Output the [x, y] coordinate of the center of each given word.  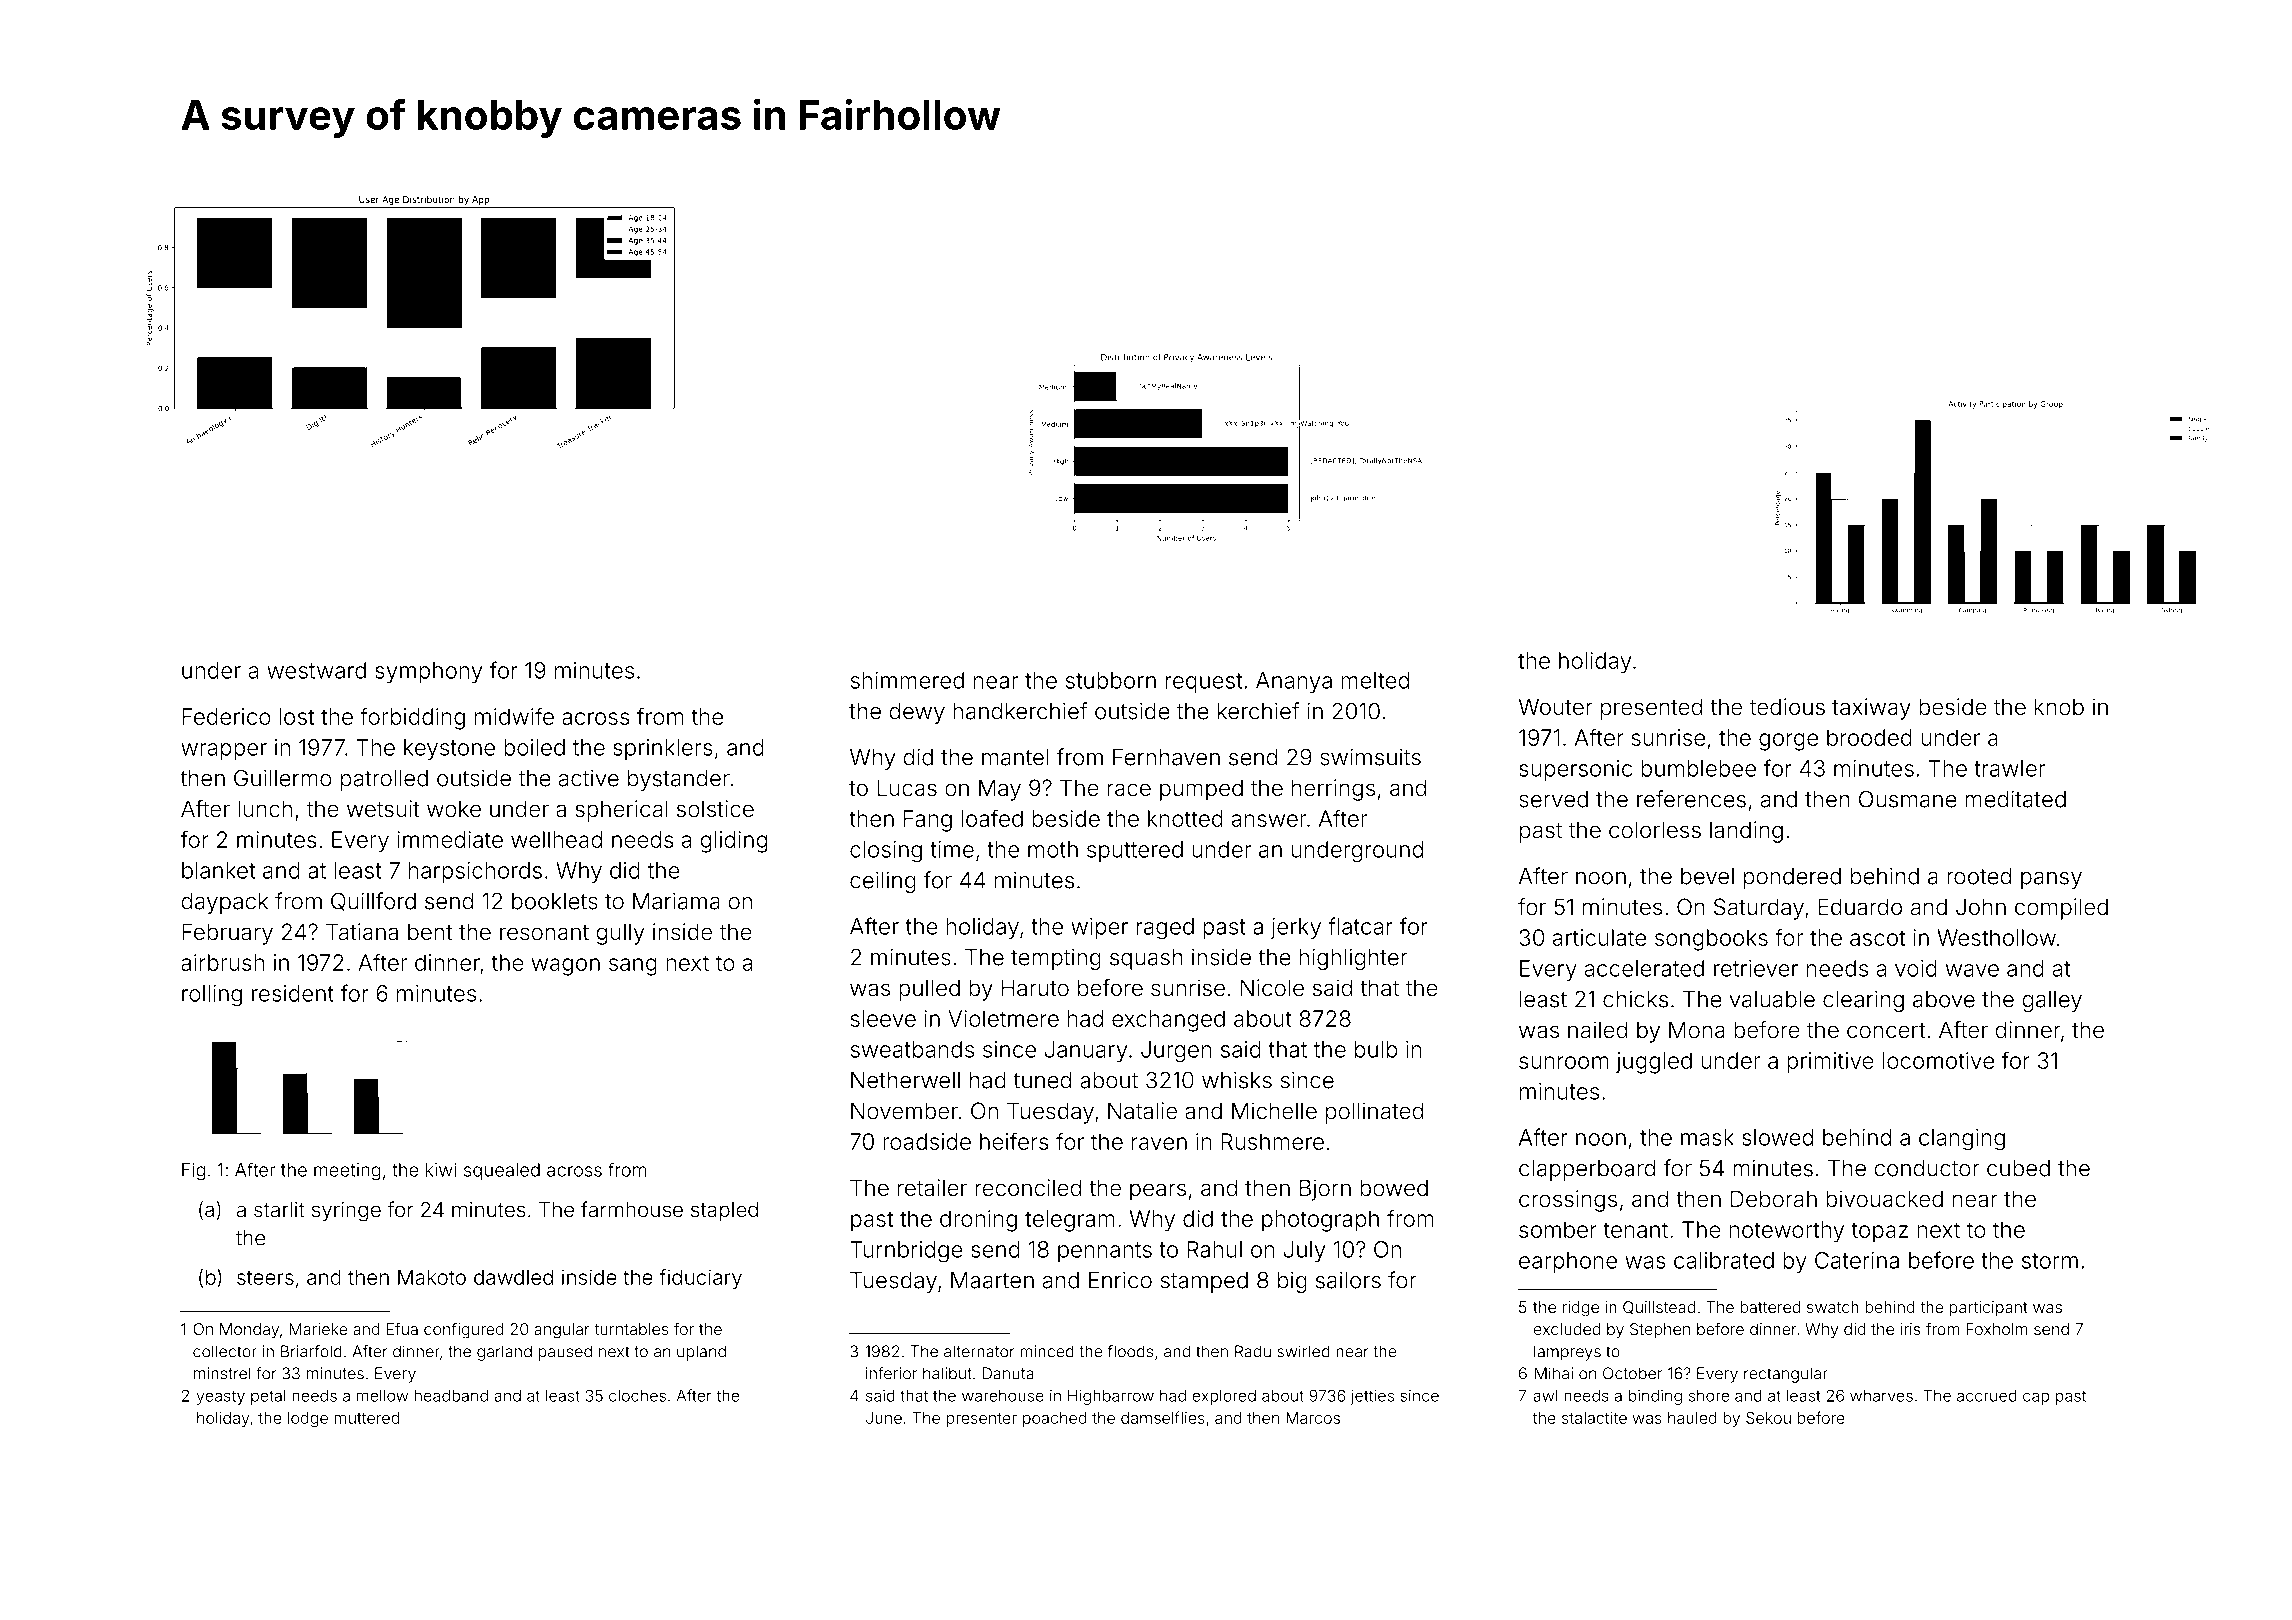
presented [1651, 709]
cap [2036, 1398]
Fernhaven [1166, 757]
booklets [555, 901]
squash [1146, 959]
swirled [1303, 1351]
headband [451, 1396]
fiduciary [700, 1279]
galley [2052, 1001]
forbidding [412, 718]
